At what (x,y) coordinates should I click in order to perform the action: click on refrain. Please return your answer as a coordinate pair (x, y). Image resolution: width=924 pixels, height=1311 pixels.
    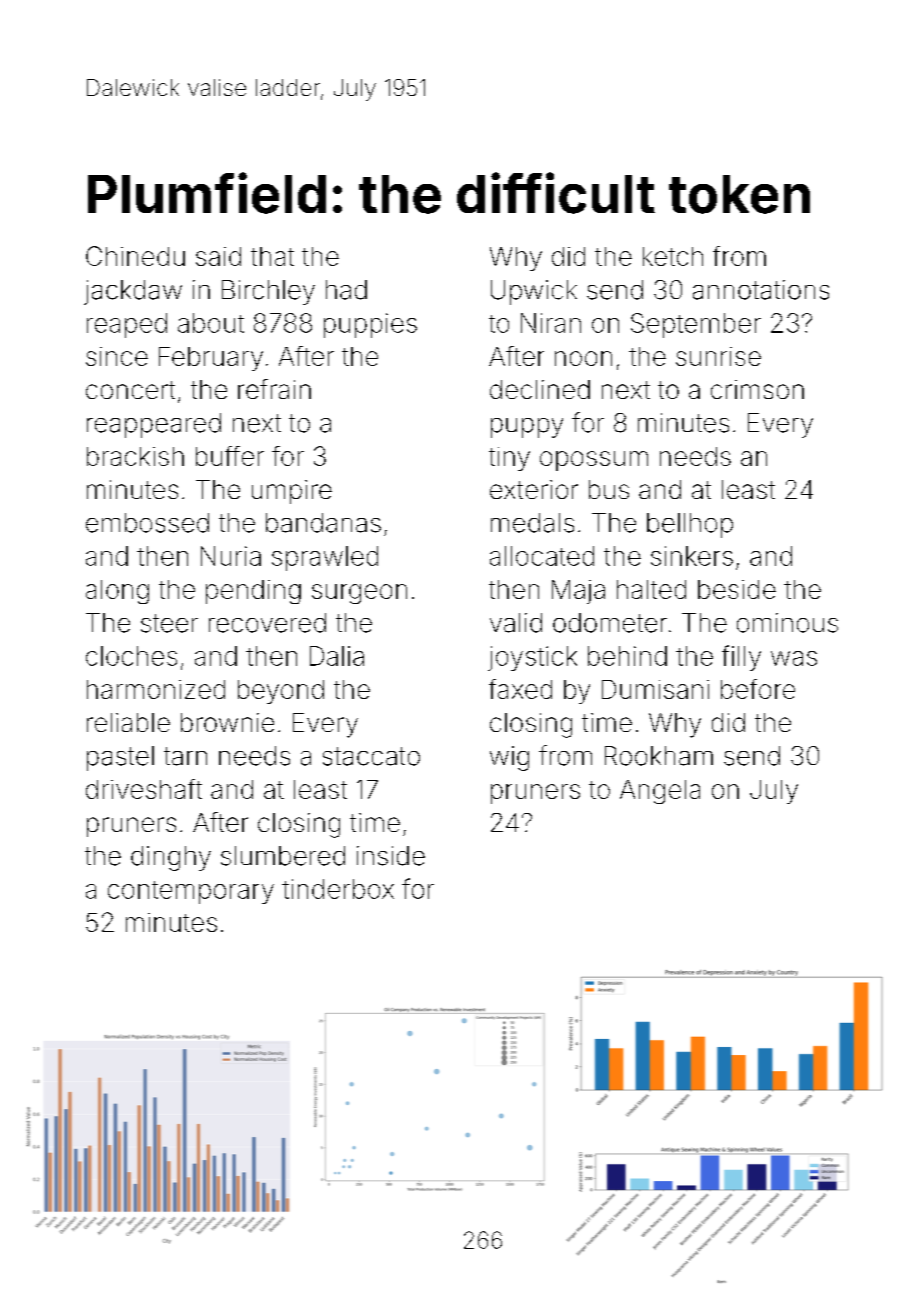
    Looking at the image, I should click on (274, 389).
